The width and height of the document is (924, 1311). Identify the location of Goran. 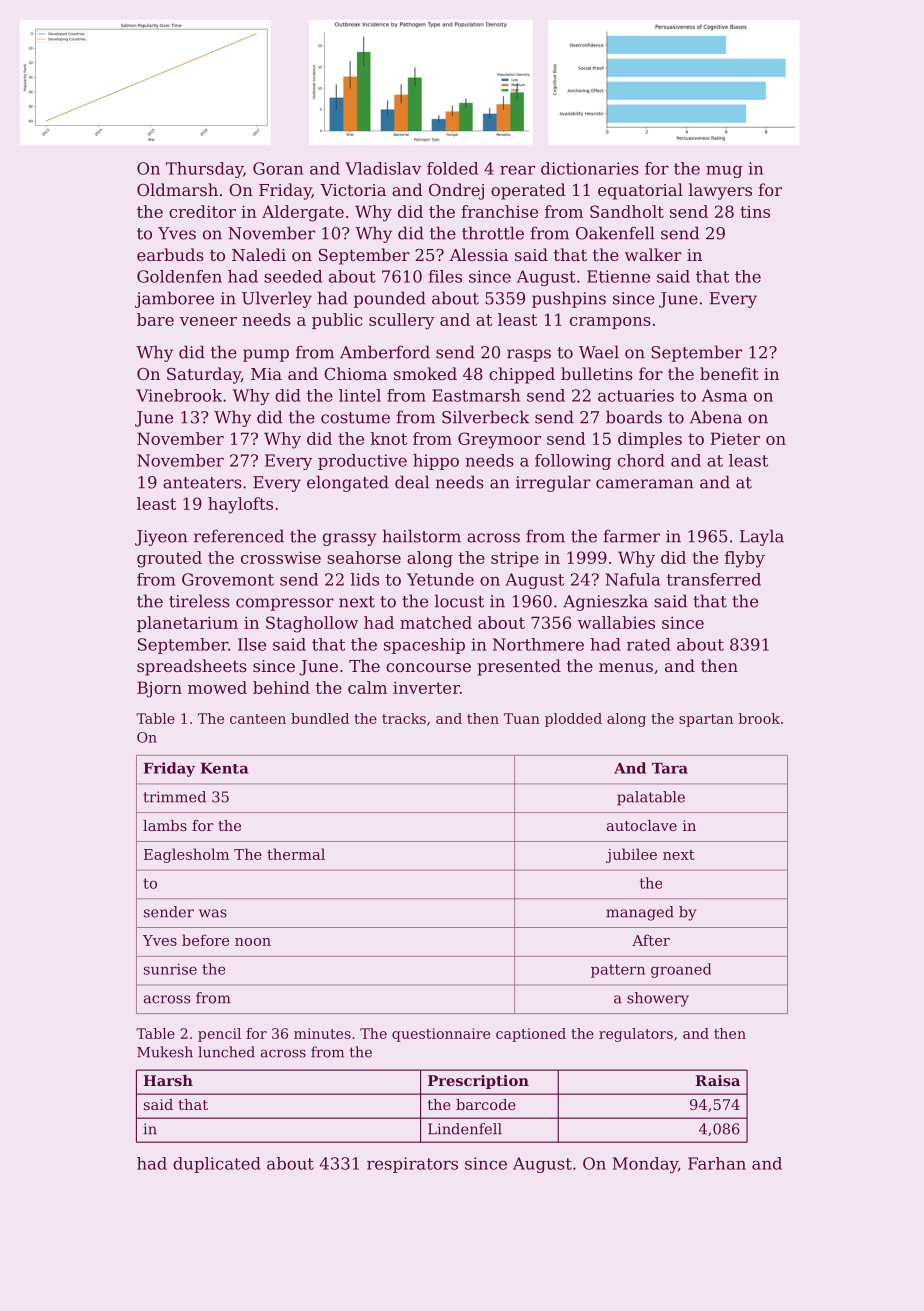
(278, 168).
